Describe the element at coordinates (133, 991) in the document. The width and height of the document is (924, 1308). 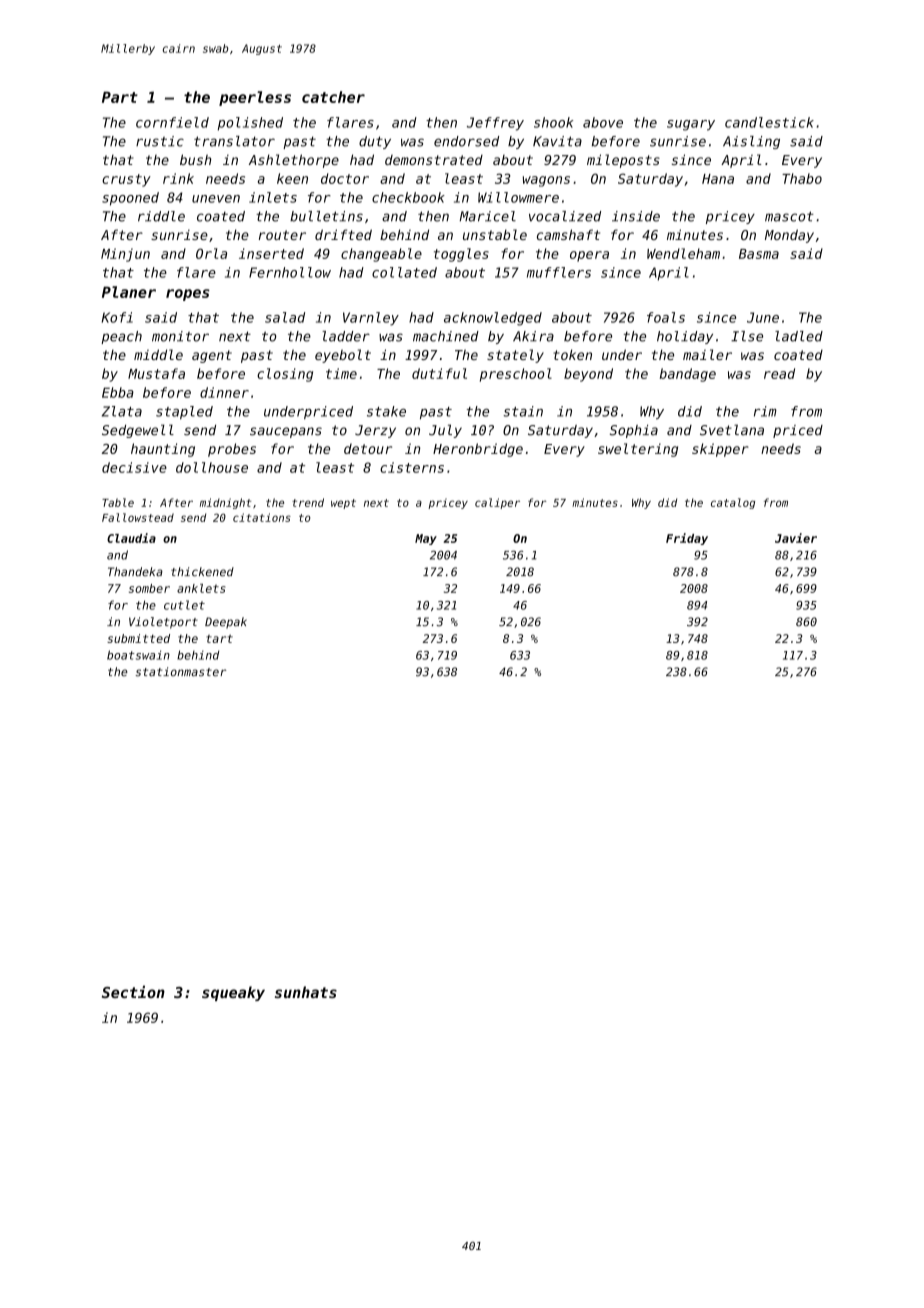
I see `Section` at that location.
